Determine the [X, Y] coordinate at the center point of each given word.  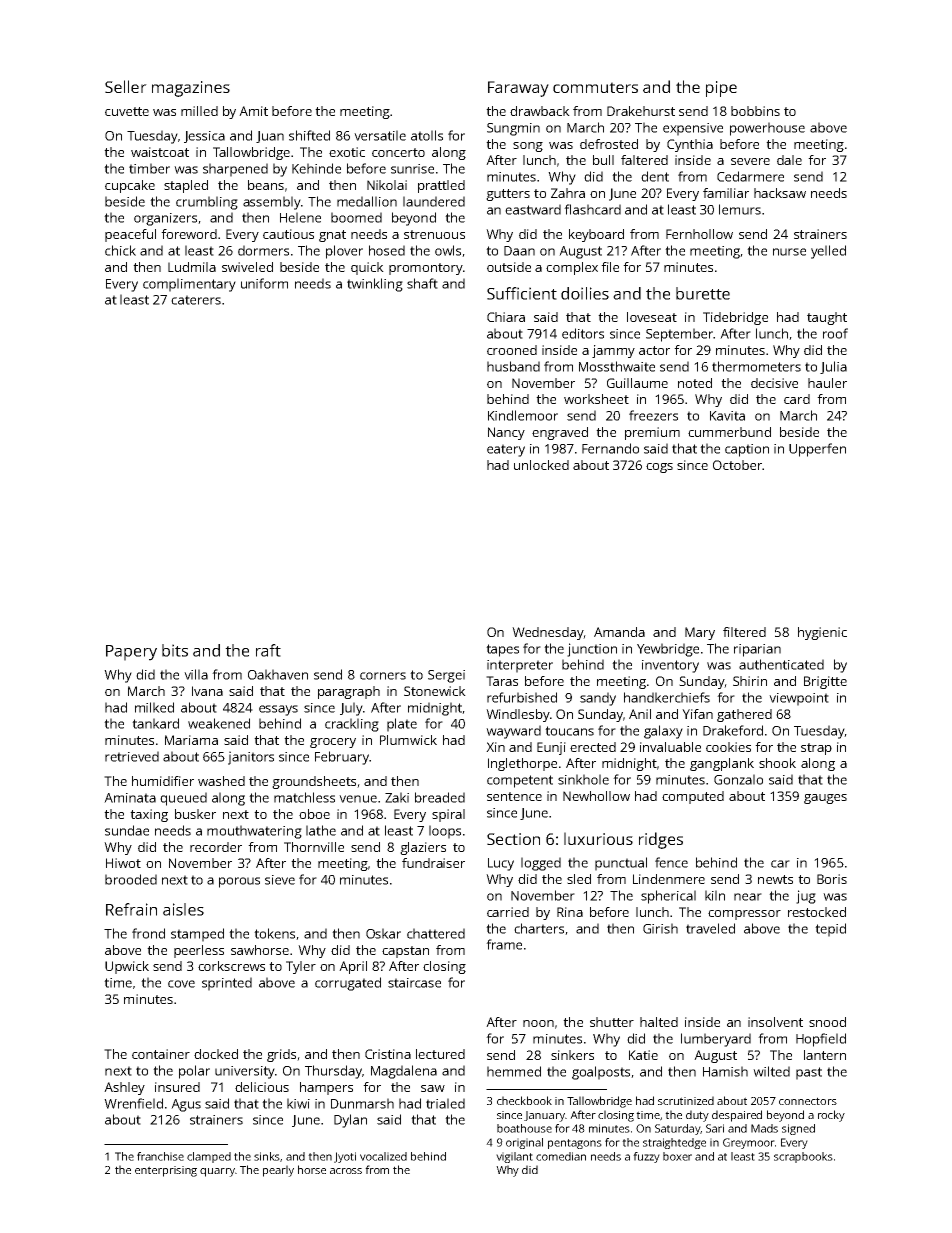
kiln [715, 895]
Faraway [518, 89]
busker [195, 814]
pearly [278, 1171]
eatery [506, 450]
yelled [828, 252]
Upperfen [817, 450]
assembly [272, 203]
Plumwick [408, 740]
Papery [131, 653]
